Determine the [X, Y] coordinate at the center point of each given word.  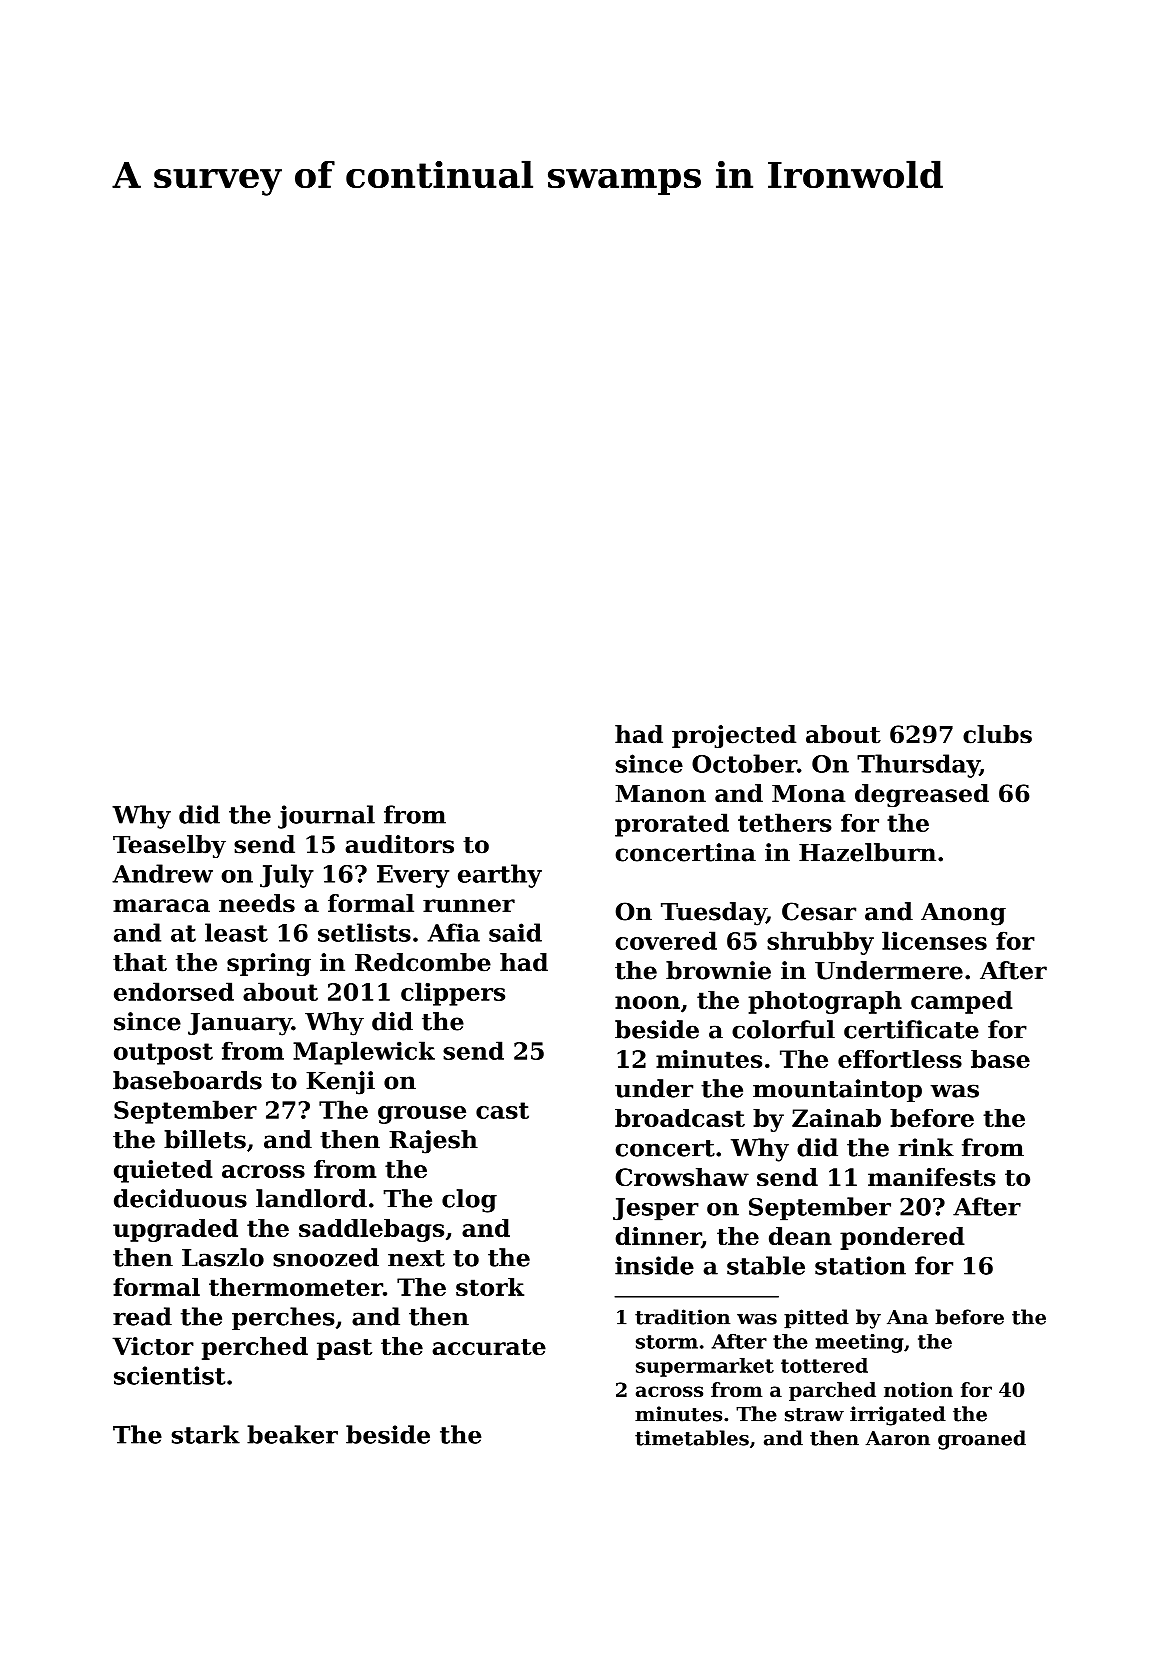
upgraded [175, 1230]
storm [667, 1342]
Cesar [819, 911]
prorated [672, 825]
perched [255, 1348]
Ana [907, 1317]
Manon [660, 794]
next [416, 1258]
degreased [922, 795]
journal [326, 817]
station [860, 1265]
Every [413, 876]
